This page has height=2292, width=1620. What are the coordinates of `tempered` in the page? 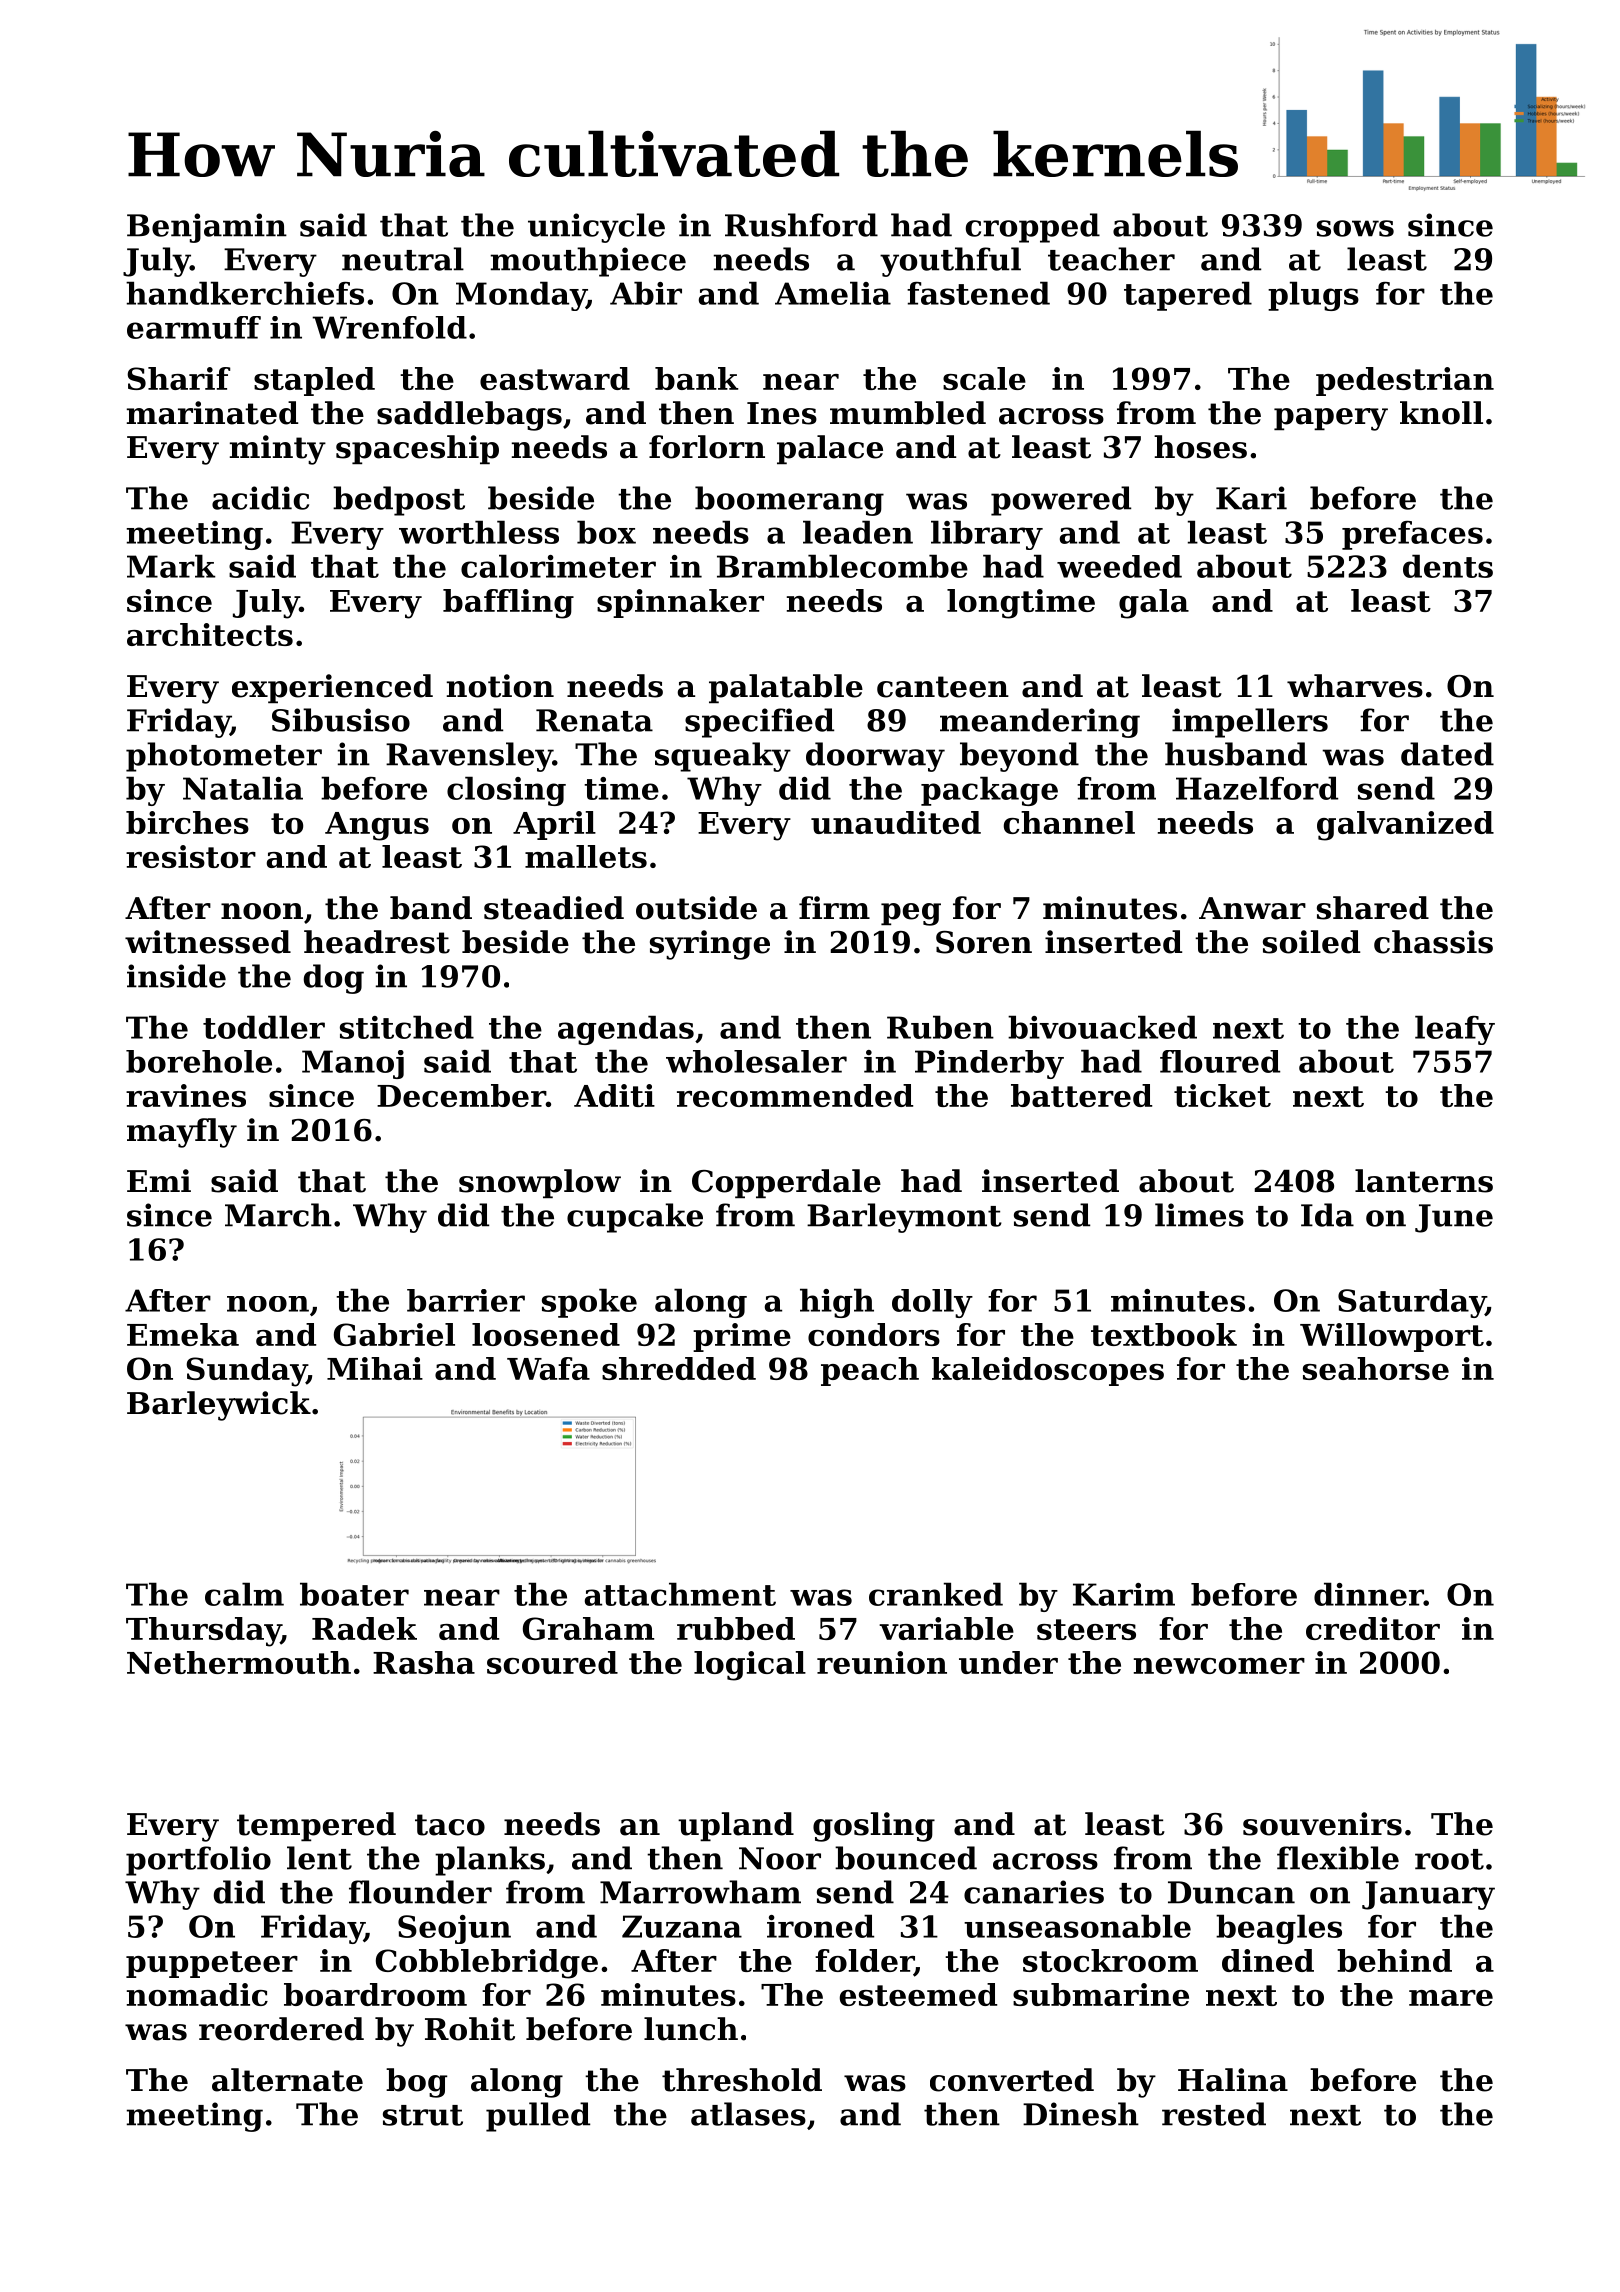 It's located at (316, 1826).
